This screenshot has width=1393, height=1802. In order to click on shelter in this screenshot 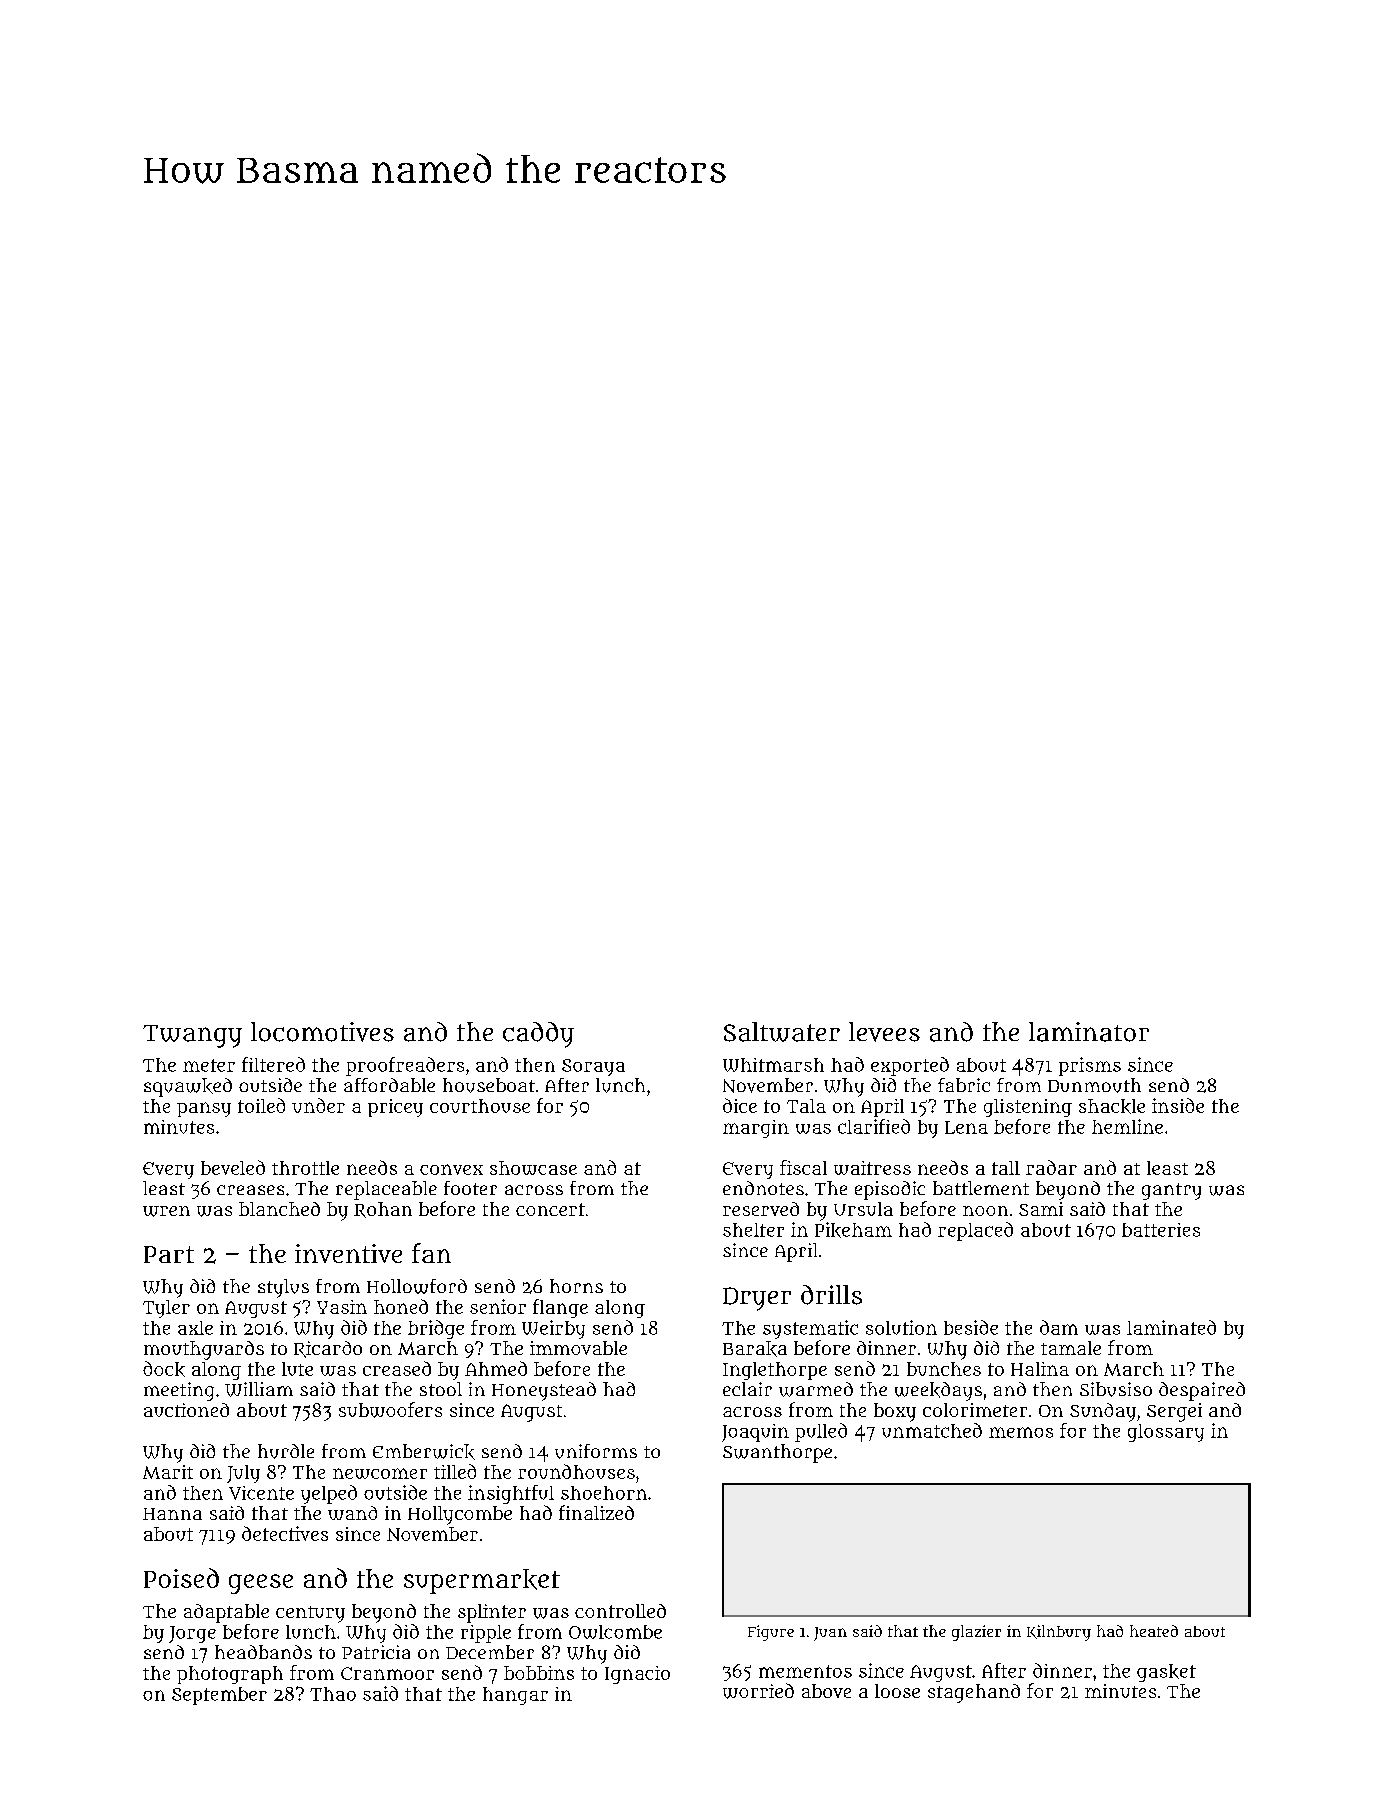, I will do `click(753, 1230)`.
